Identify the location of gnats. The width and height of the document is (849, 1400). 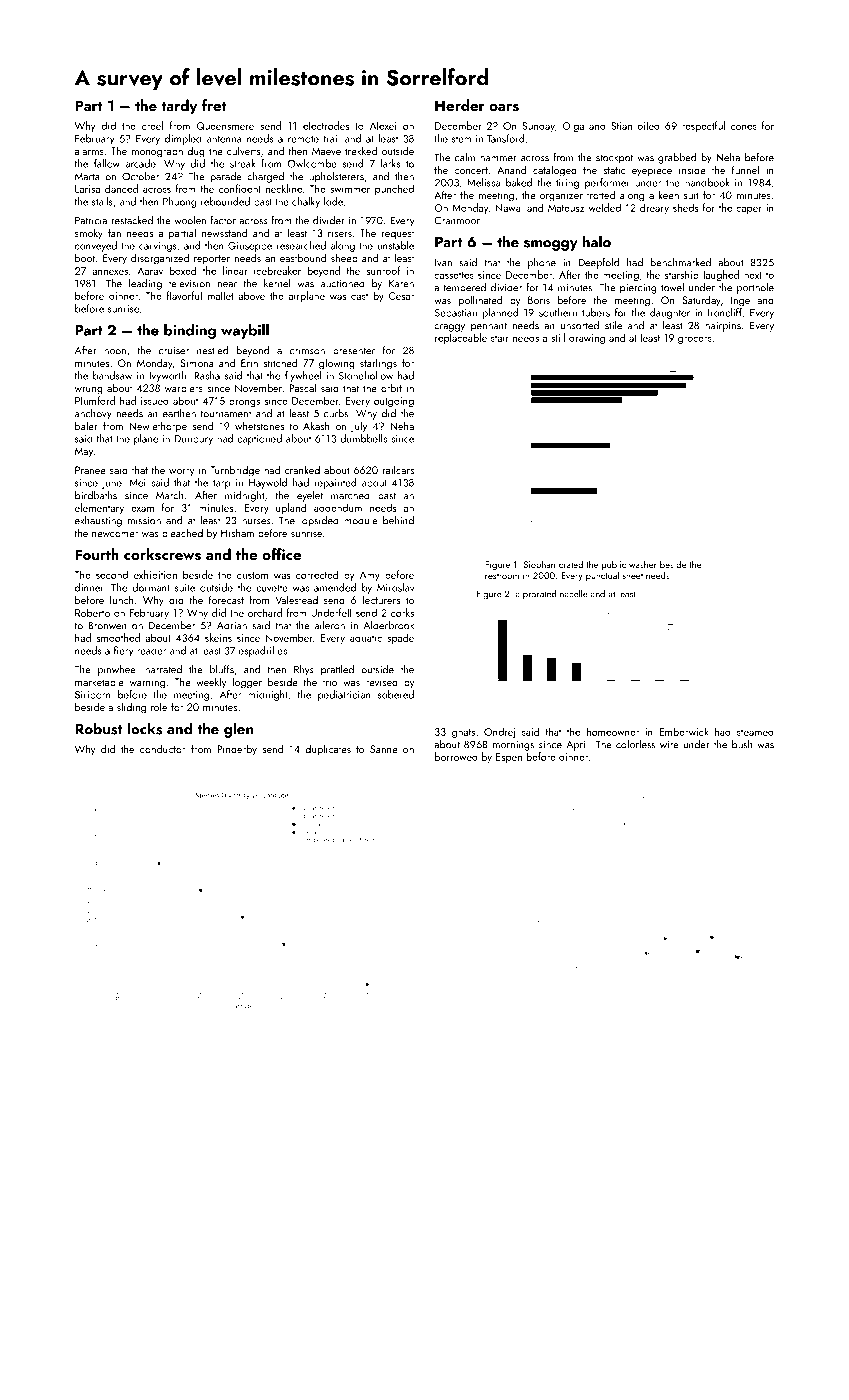
(463, 733).
